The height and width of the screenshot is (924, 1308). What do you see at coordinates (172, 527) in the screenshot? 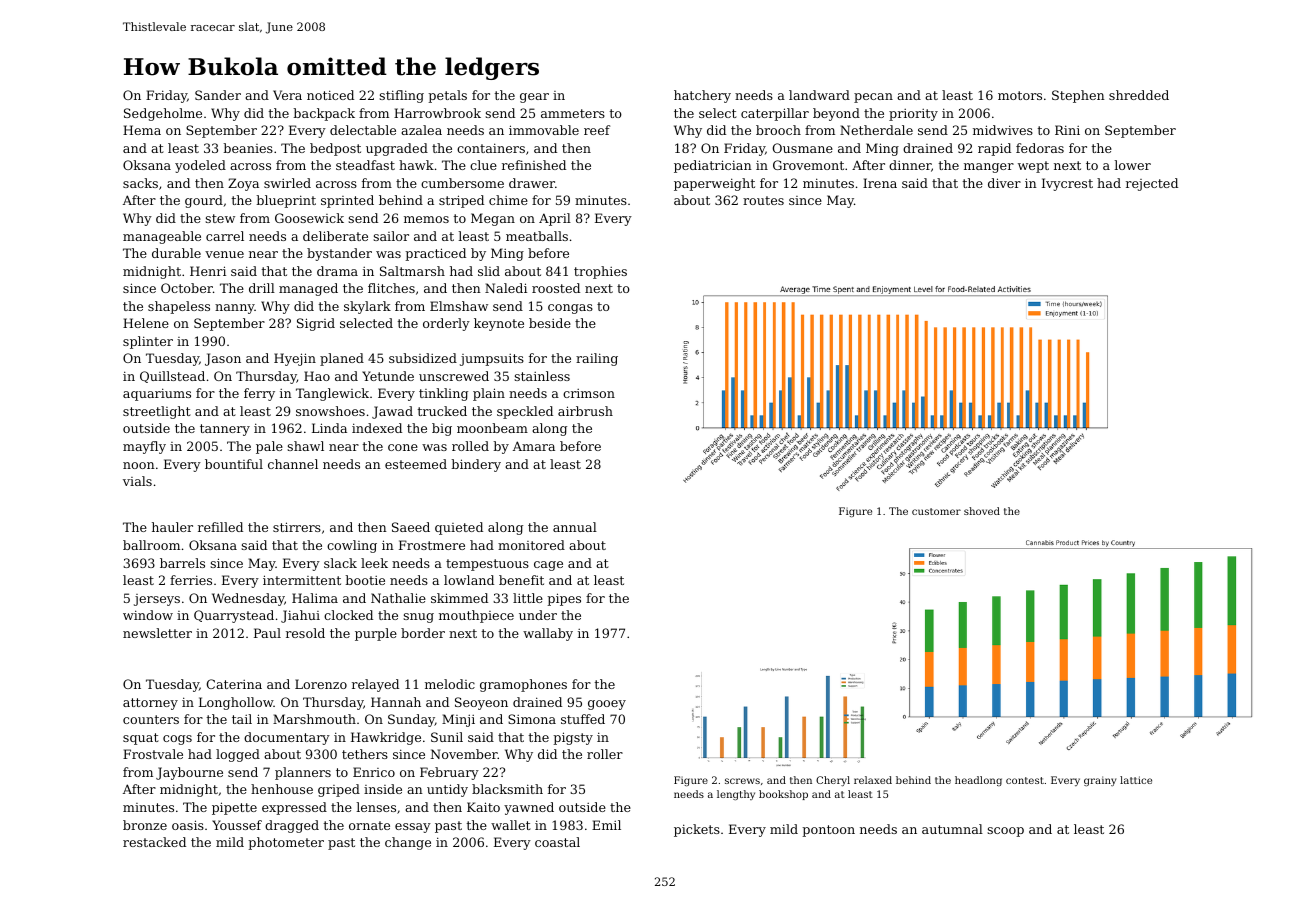
I see `hauler` at bounding box center [172, 527].
